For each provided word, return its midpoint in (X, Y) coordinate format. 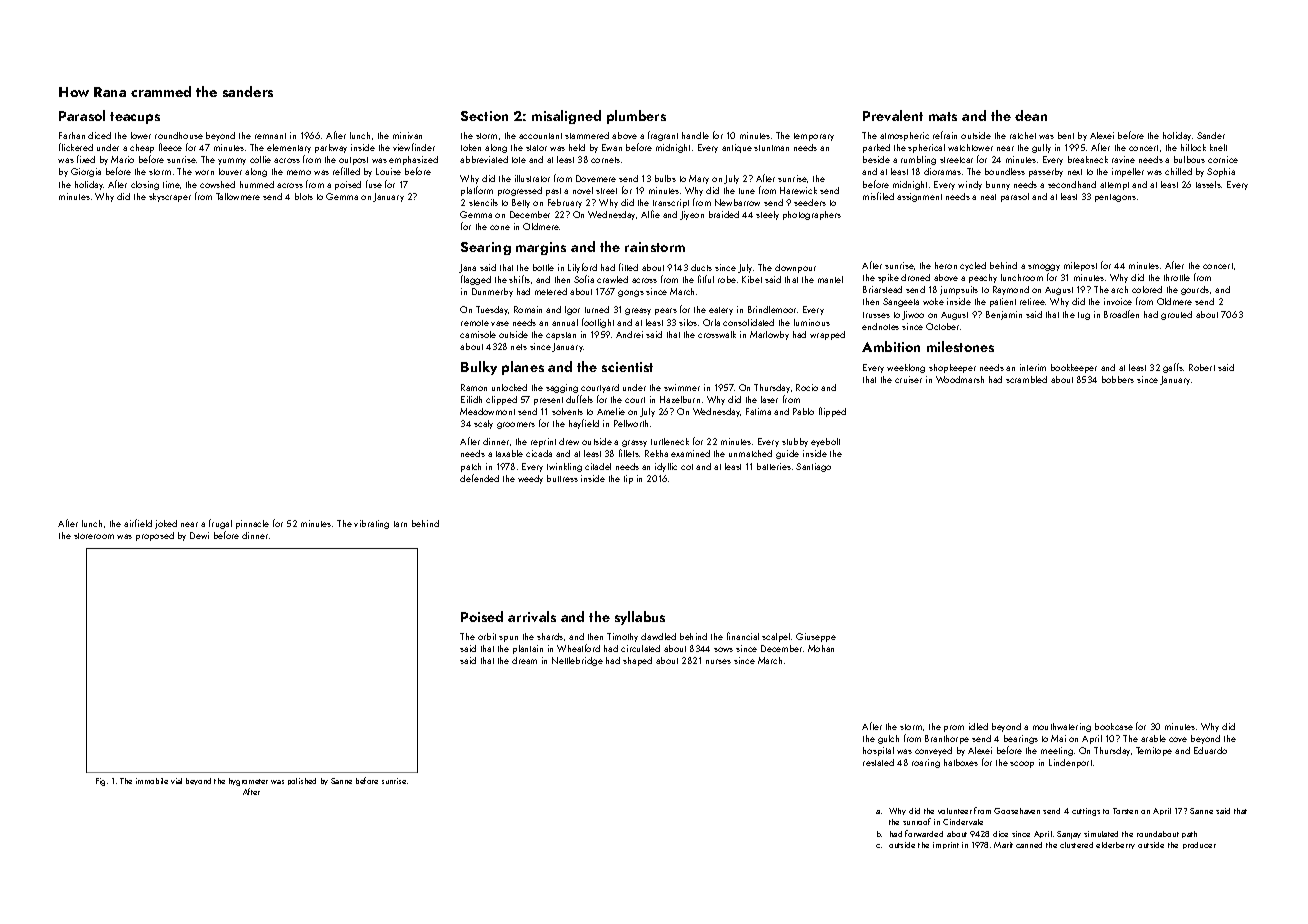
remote (475, 323)
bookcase (1114, 726)
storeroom (94, 536)
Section (484, 116)
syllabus (640, 618)
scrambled (1026, 379)
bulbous (1189, 159)
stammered (587, 135)
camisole (478, 334)
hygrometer (248, 782)
